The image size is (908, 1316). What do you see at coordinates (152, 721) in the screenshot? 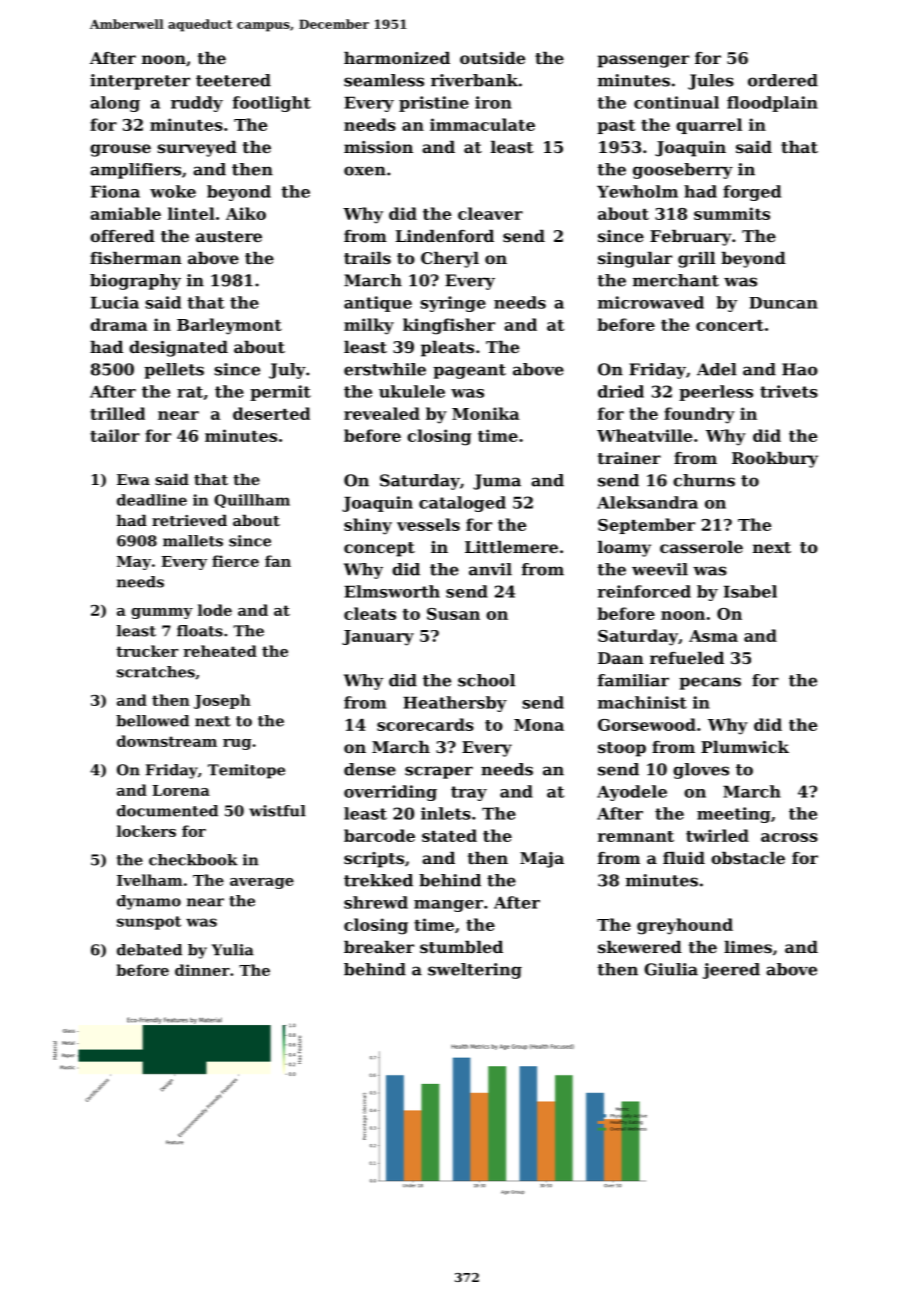
I see `bellowed` at bounding box center [152, 721].
